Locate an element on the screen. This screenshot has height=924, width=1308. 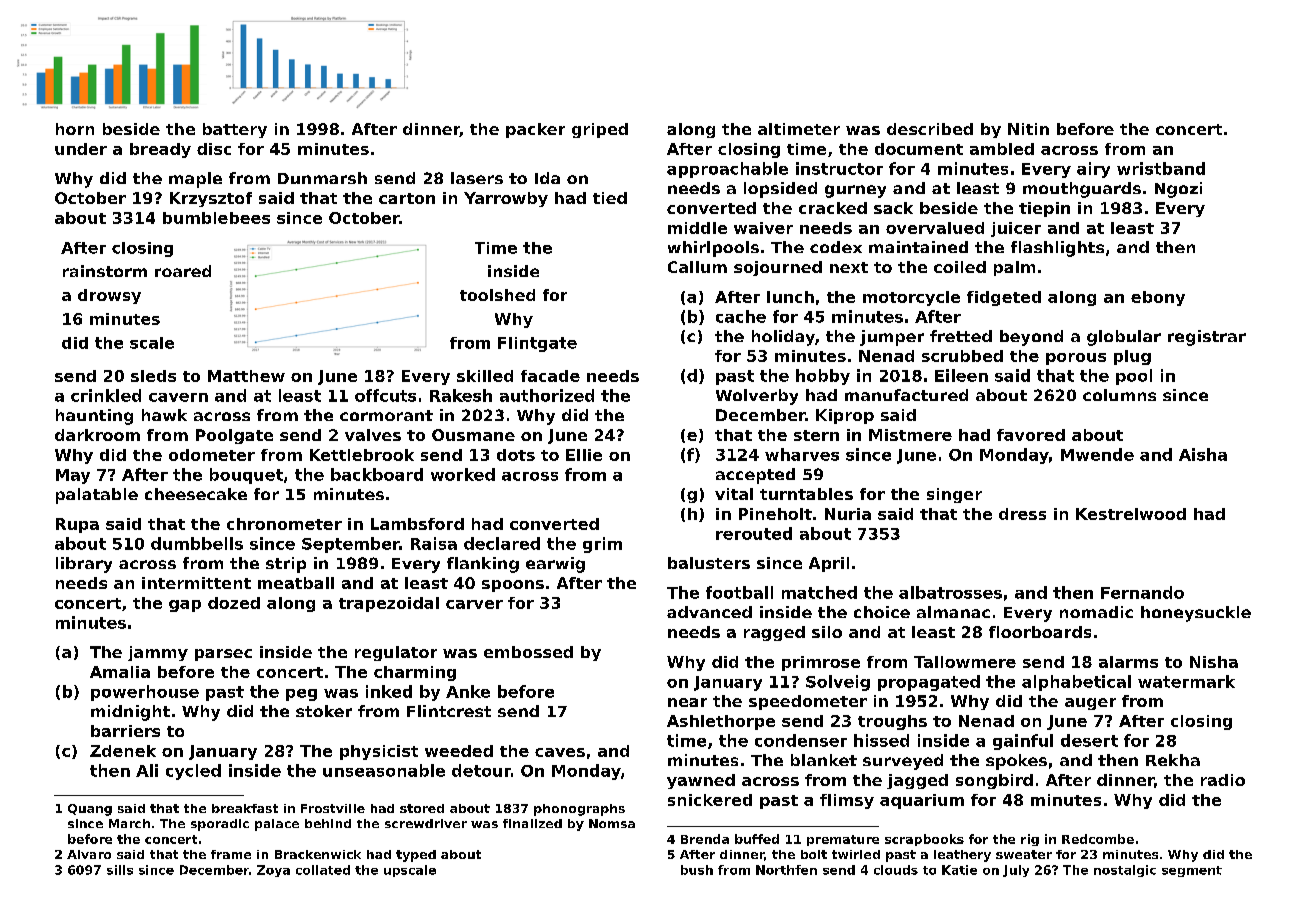
collated is located at coordinates (323, 870).
